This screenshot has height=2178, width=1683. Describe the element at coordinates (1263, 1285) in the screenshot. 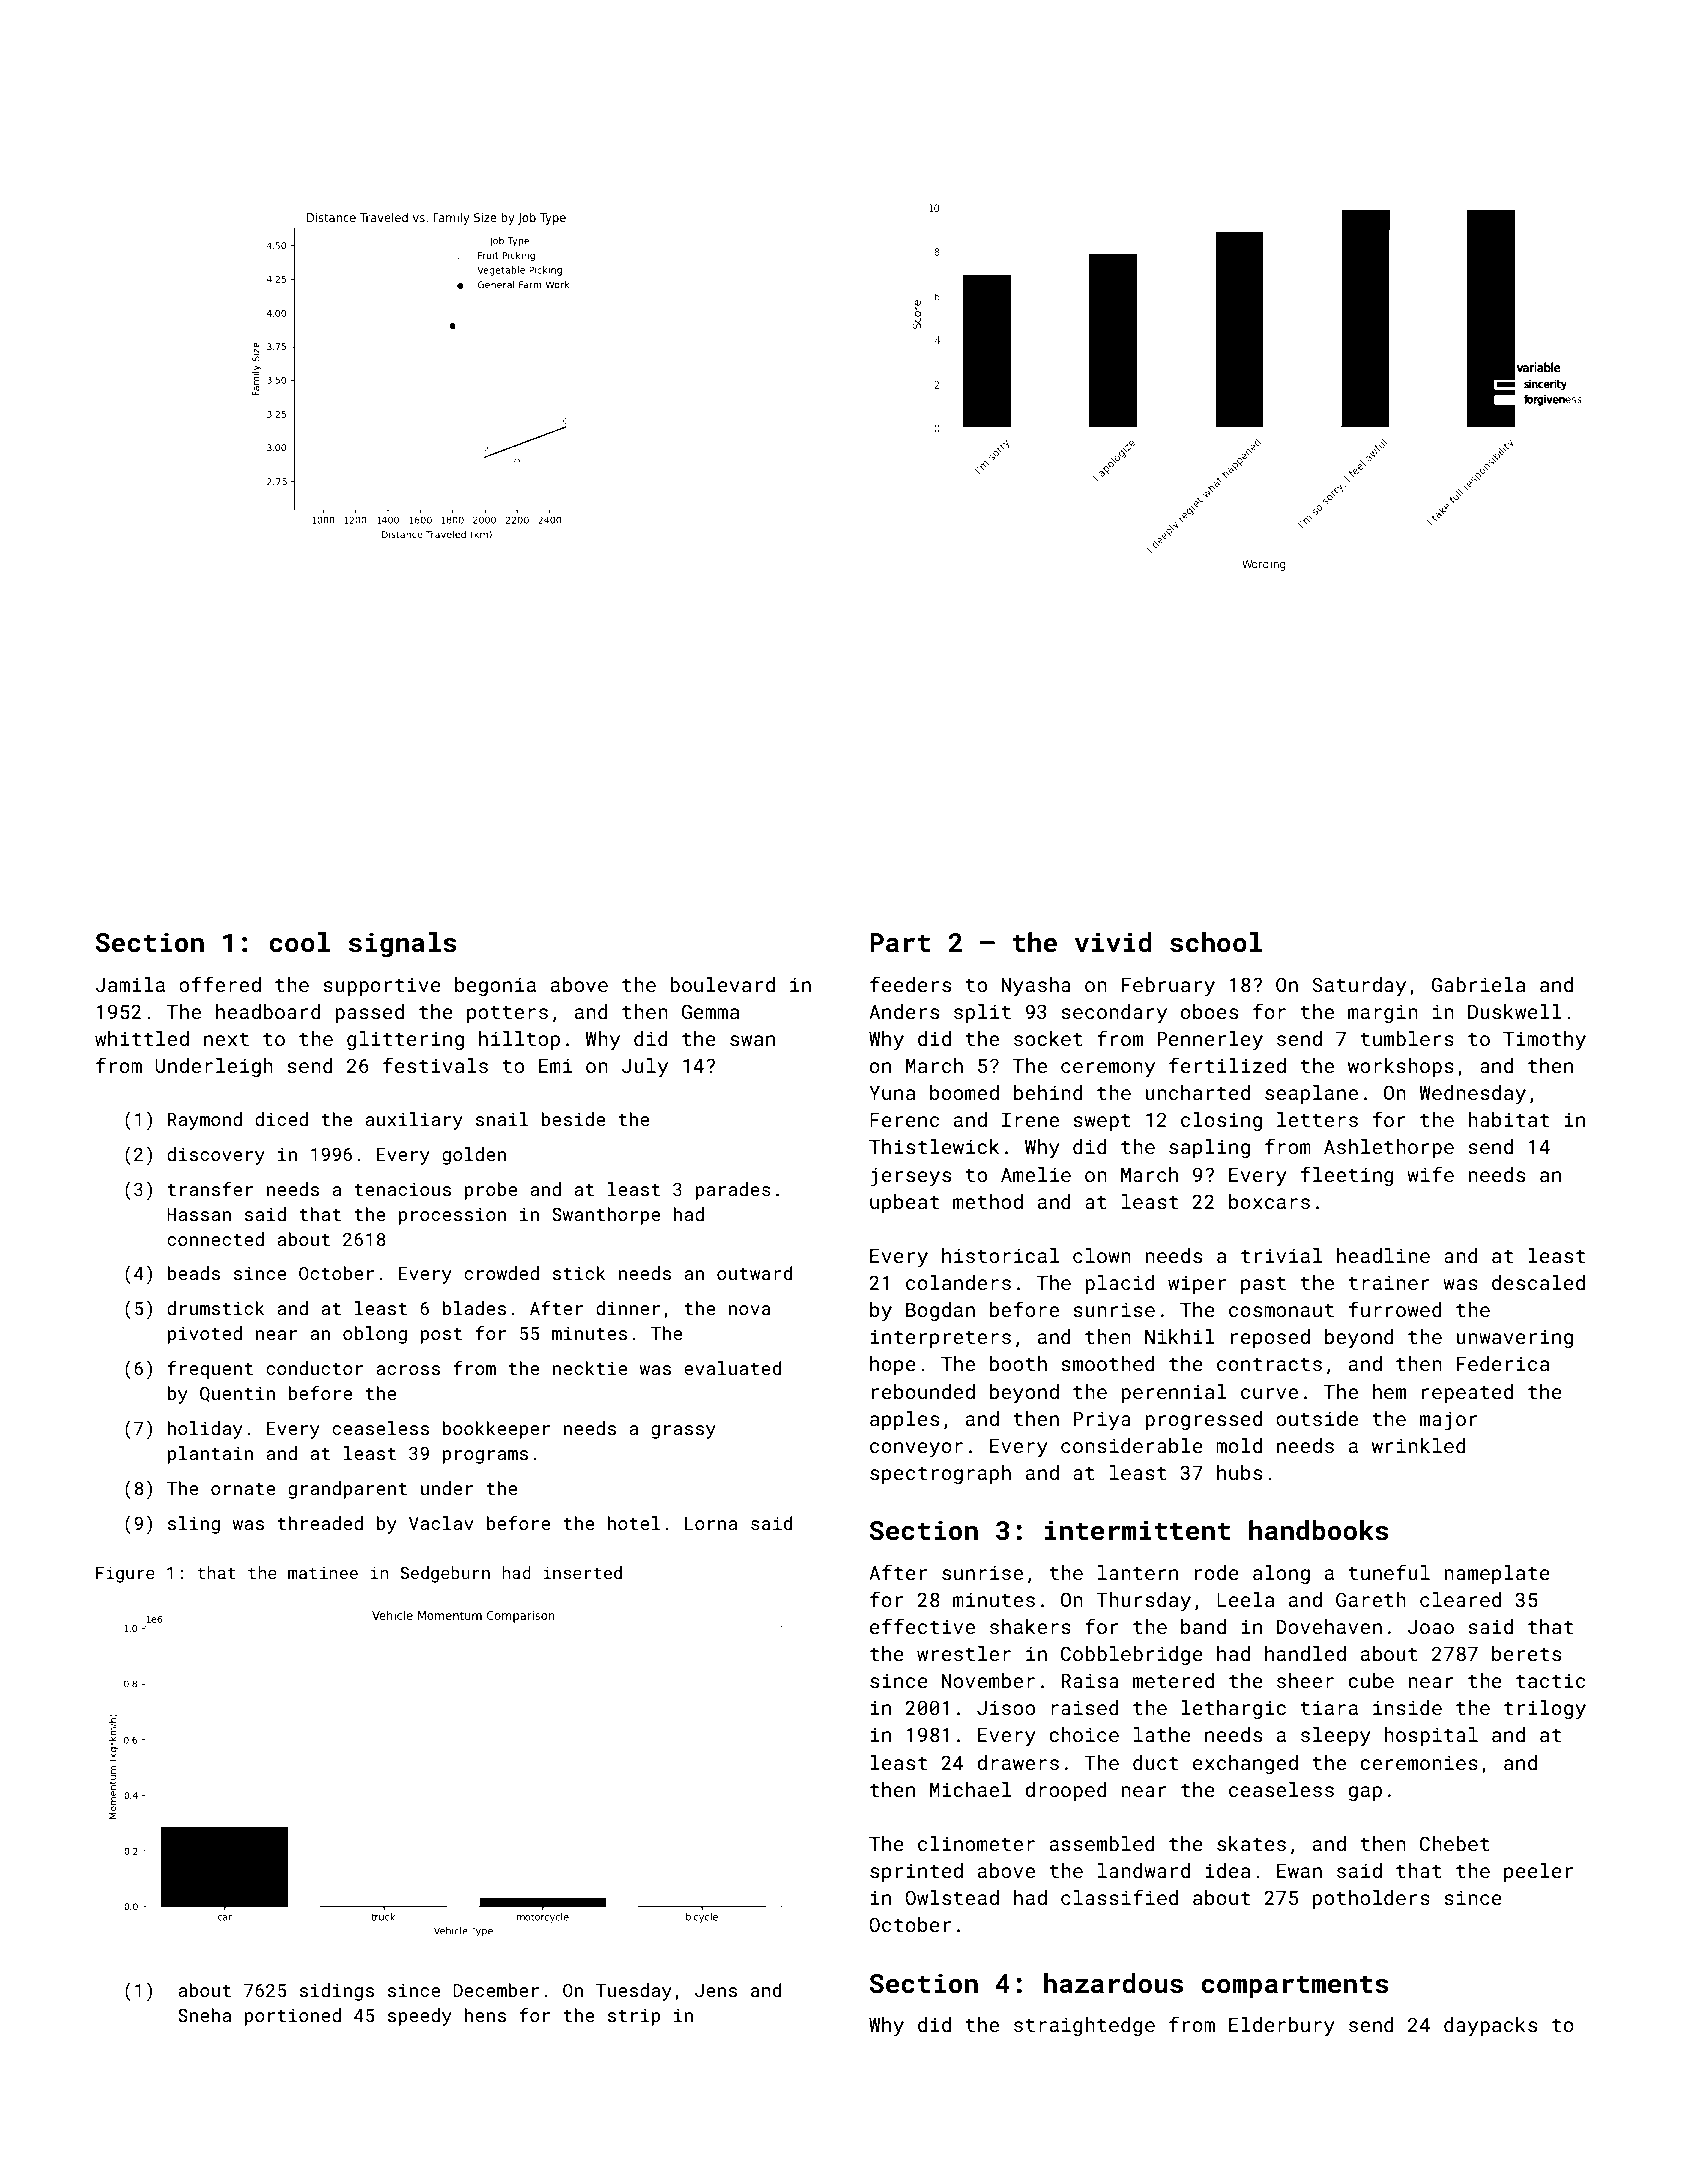

I see `past` at that location.
